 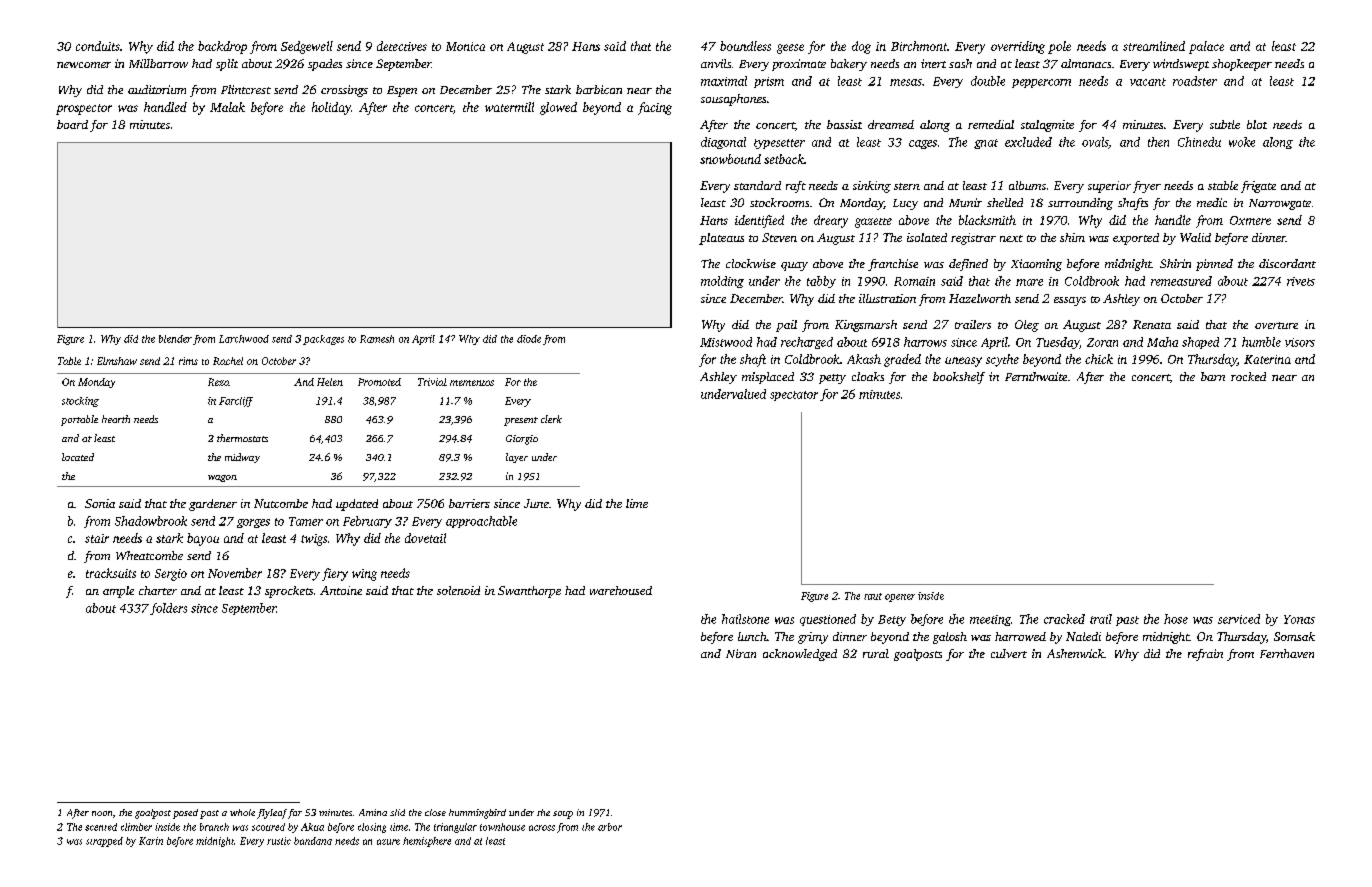 I want to click on identified, so click(x=759, y=221).
